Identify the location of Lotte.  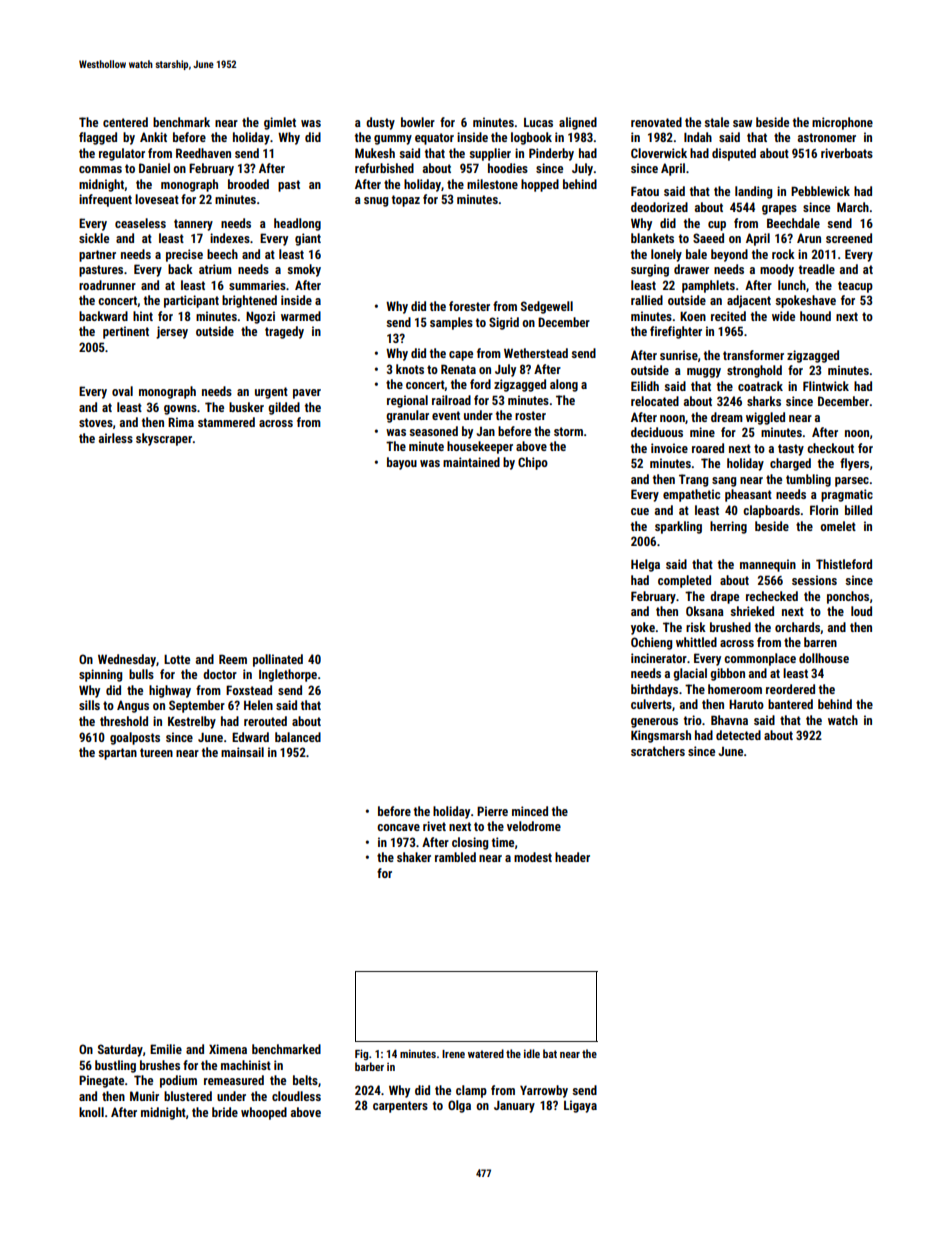
(177, 659).
